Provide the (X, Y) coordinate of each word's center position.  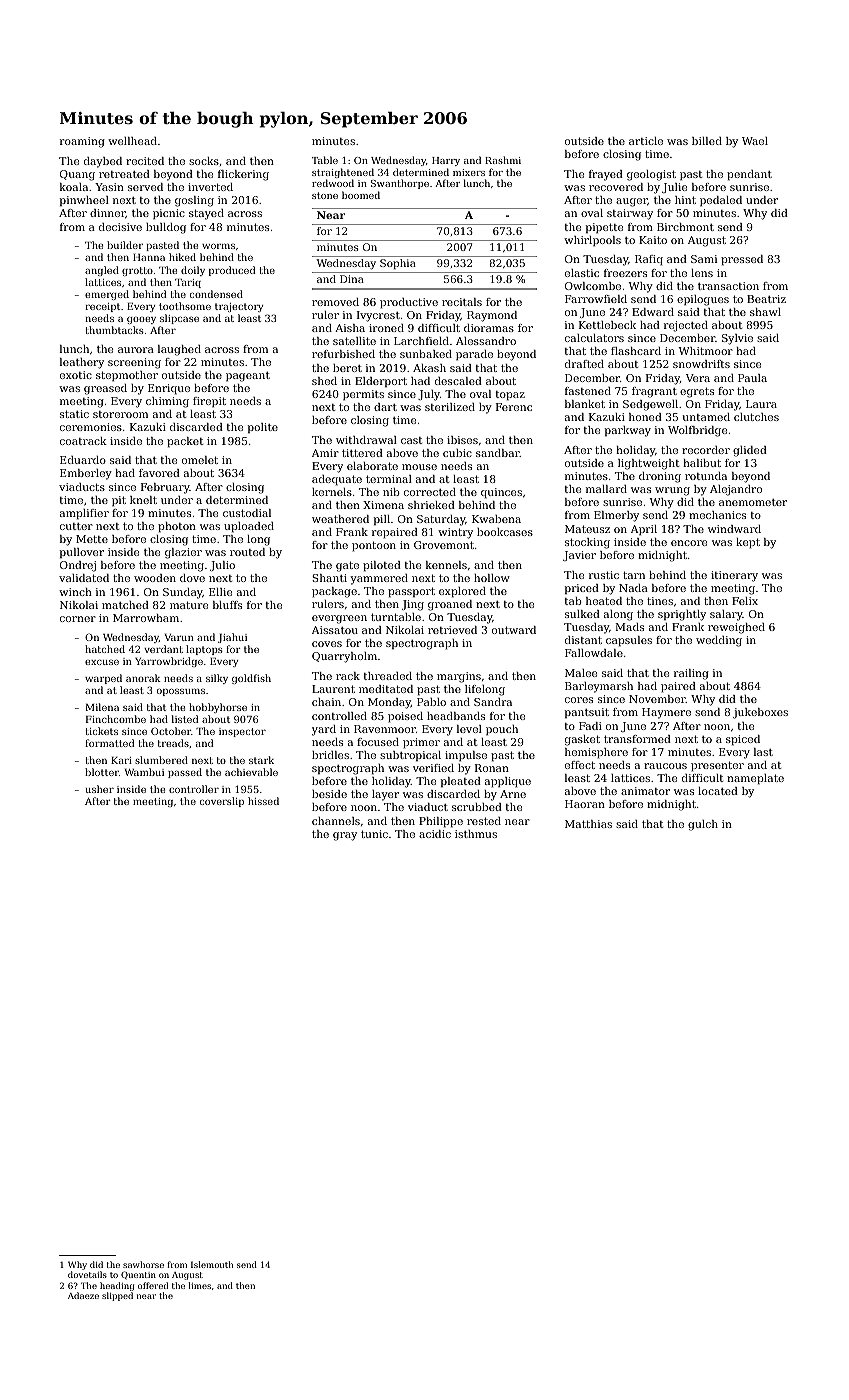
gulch (703, 825)
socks (204, 161)
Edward (653, 312)
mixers (469, 172)
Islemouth (212, 1264)
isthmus (476, 834)
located (718, 791)
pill (382, 520)
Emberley (86, 474)
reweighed (736, 628)
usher (99, 789)
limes (200, 1285)
